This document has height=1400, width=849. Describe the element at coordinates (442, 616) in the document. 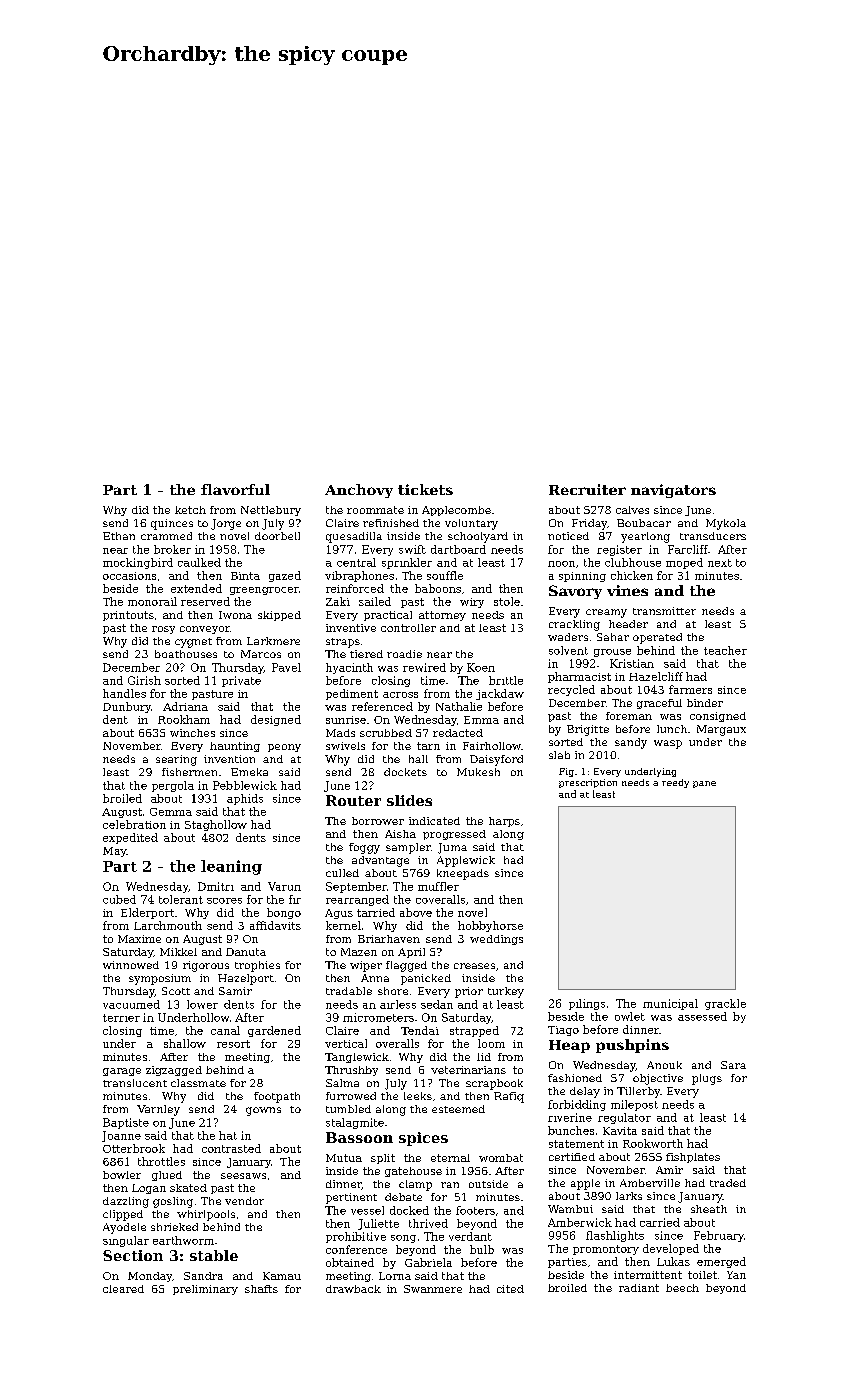

I see `attorney` at that location.
